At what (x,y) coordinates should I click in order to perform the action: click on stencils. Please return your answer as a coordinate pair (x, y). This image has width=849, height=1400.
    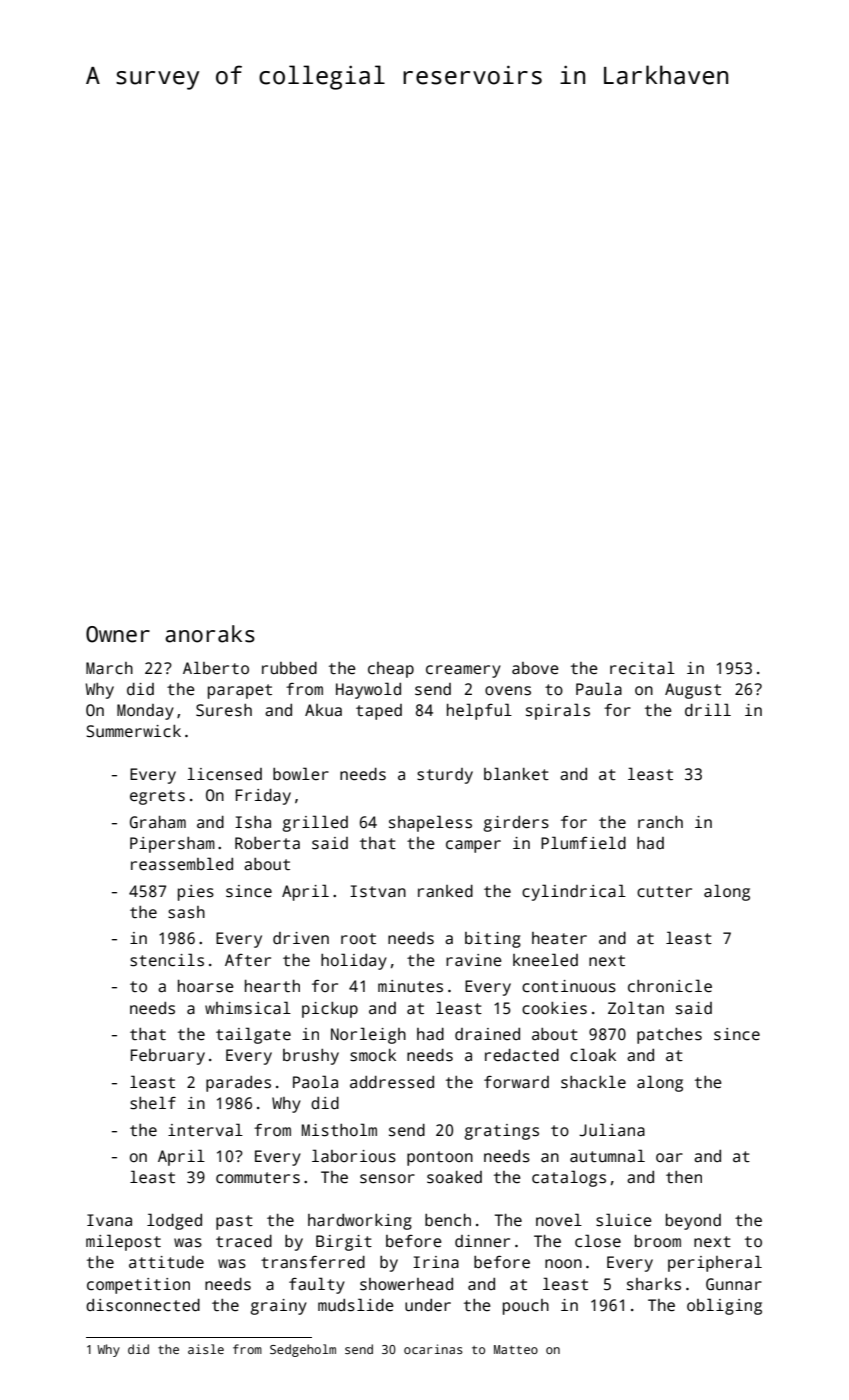
    Looking at the image, I should click on (167, 960).
